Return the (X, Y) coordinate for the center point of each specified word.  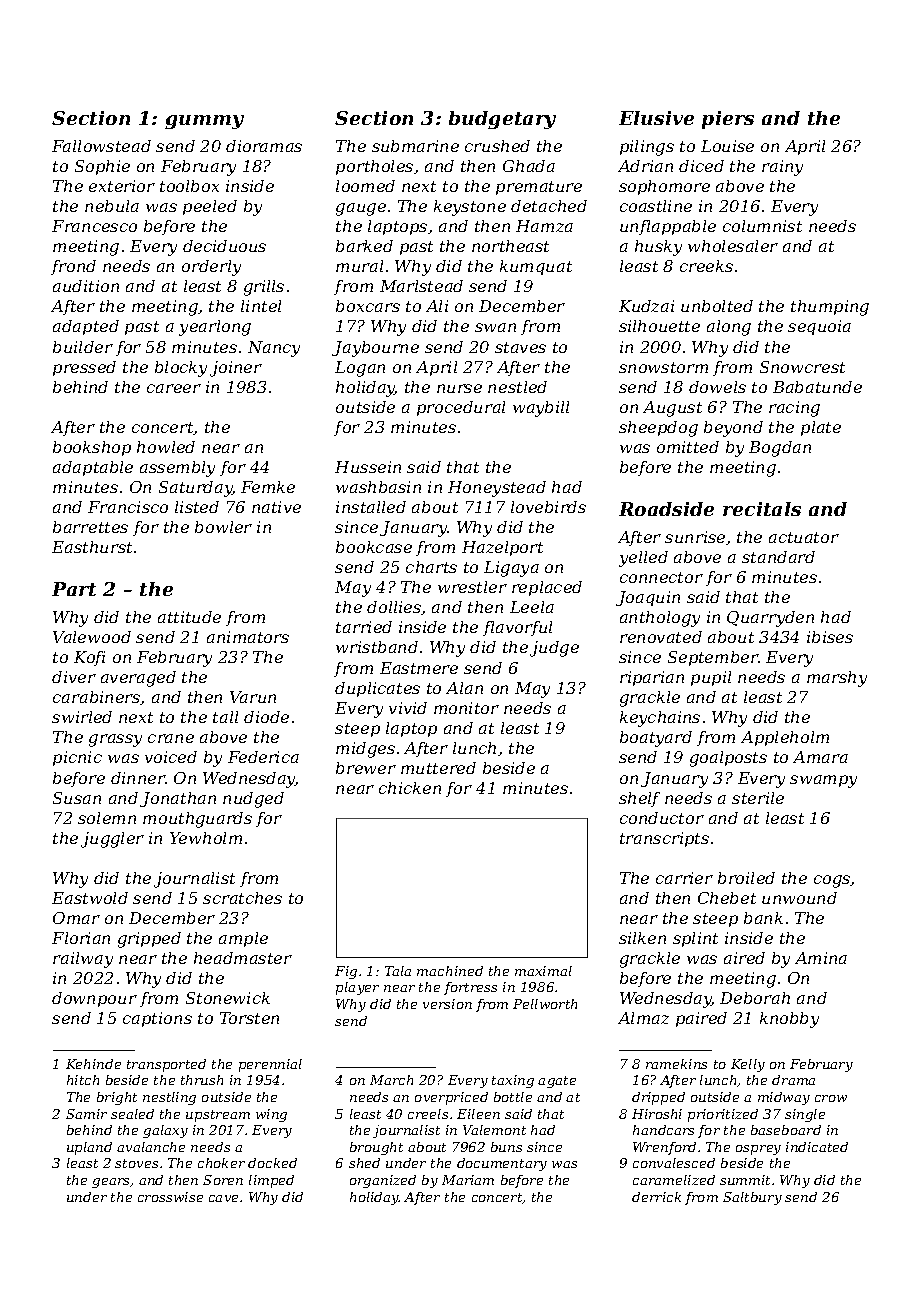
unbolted (717, 306)
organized (383, 1181)
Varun (253, 697)
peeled (210, 207)
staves (520, 347)
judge (554, 649)
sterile (758, 798)
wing (271, 1115)
